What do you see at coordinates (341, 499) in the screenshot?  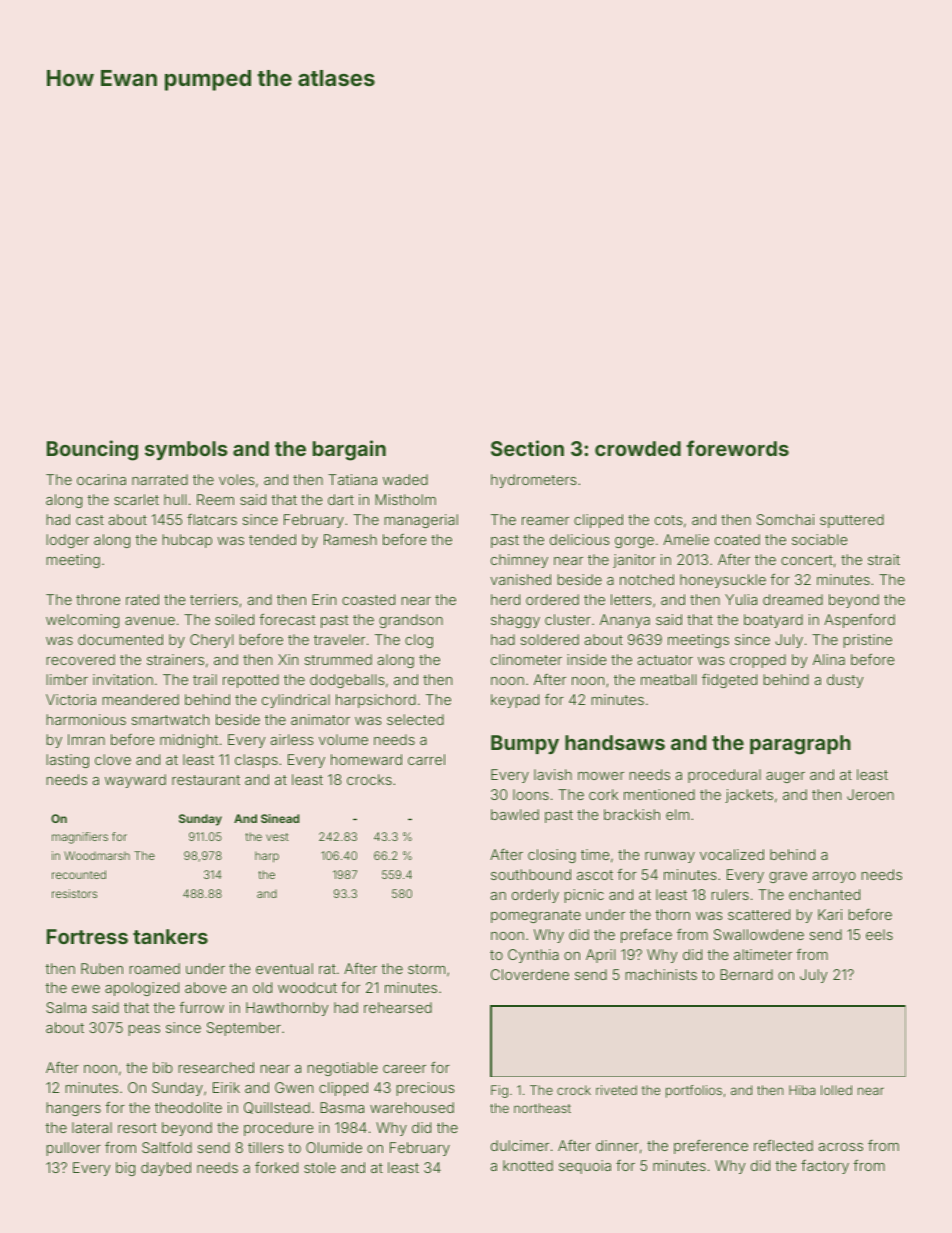 I see `dart` at bounding box center [341, 499].
